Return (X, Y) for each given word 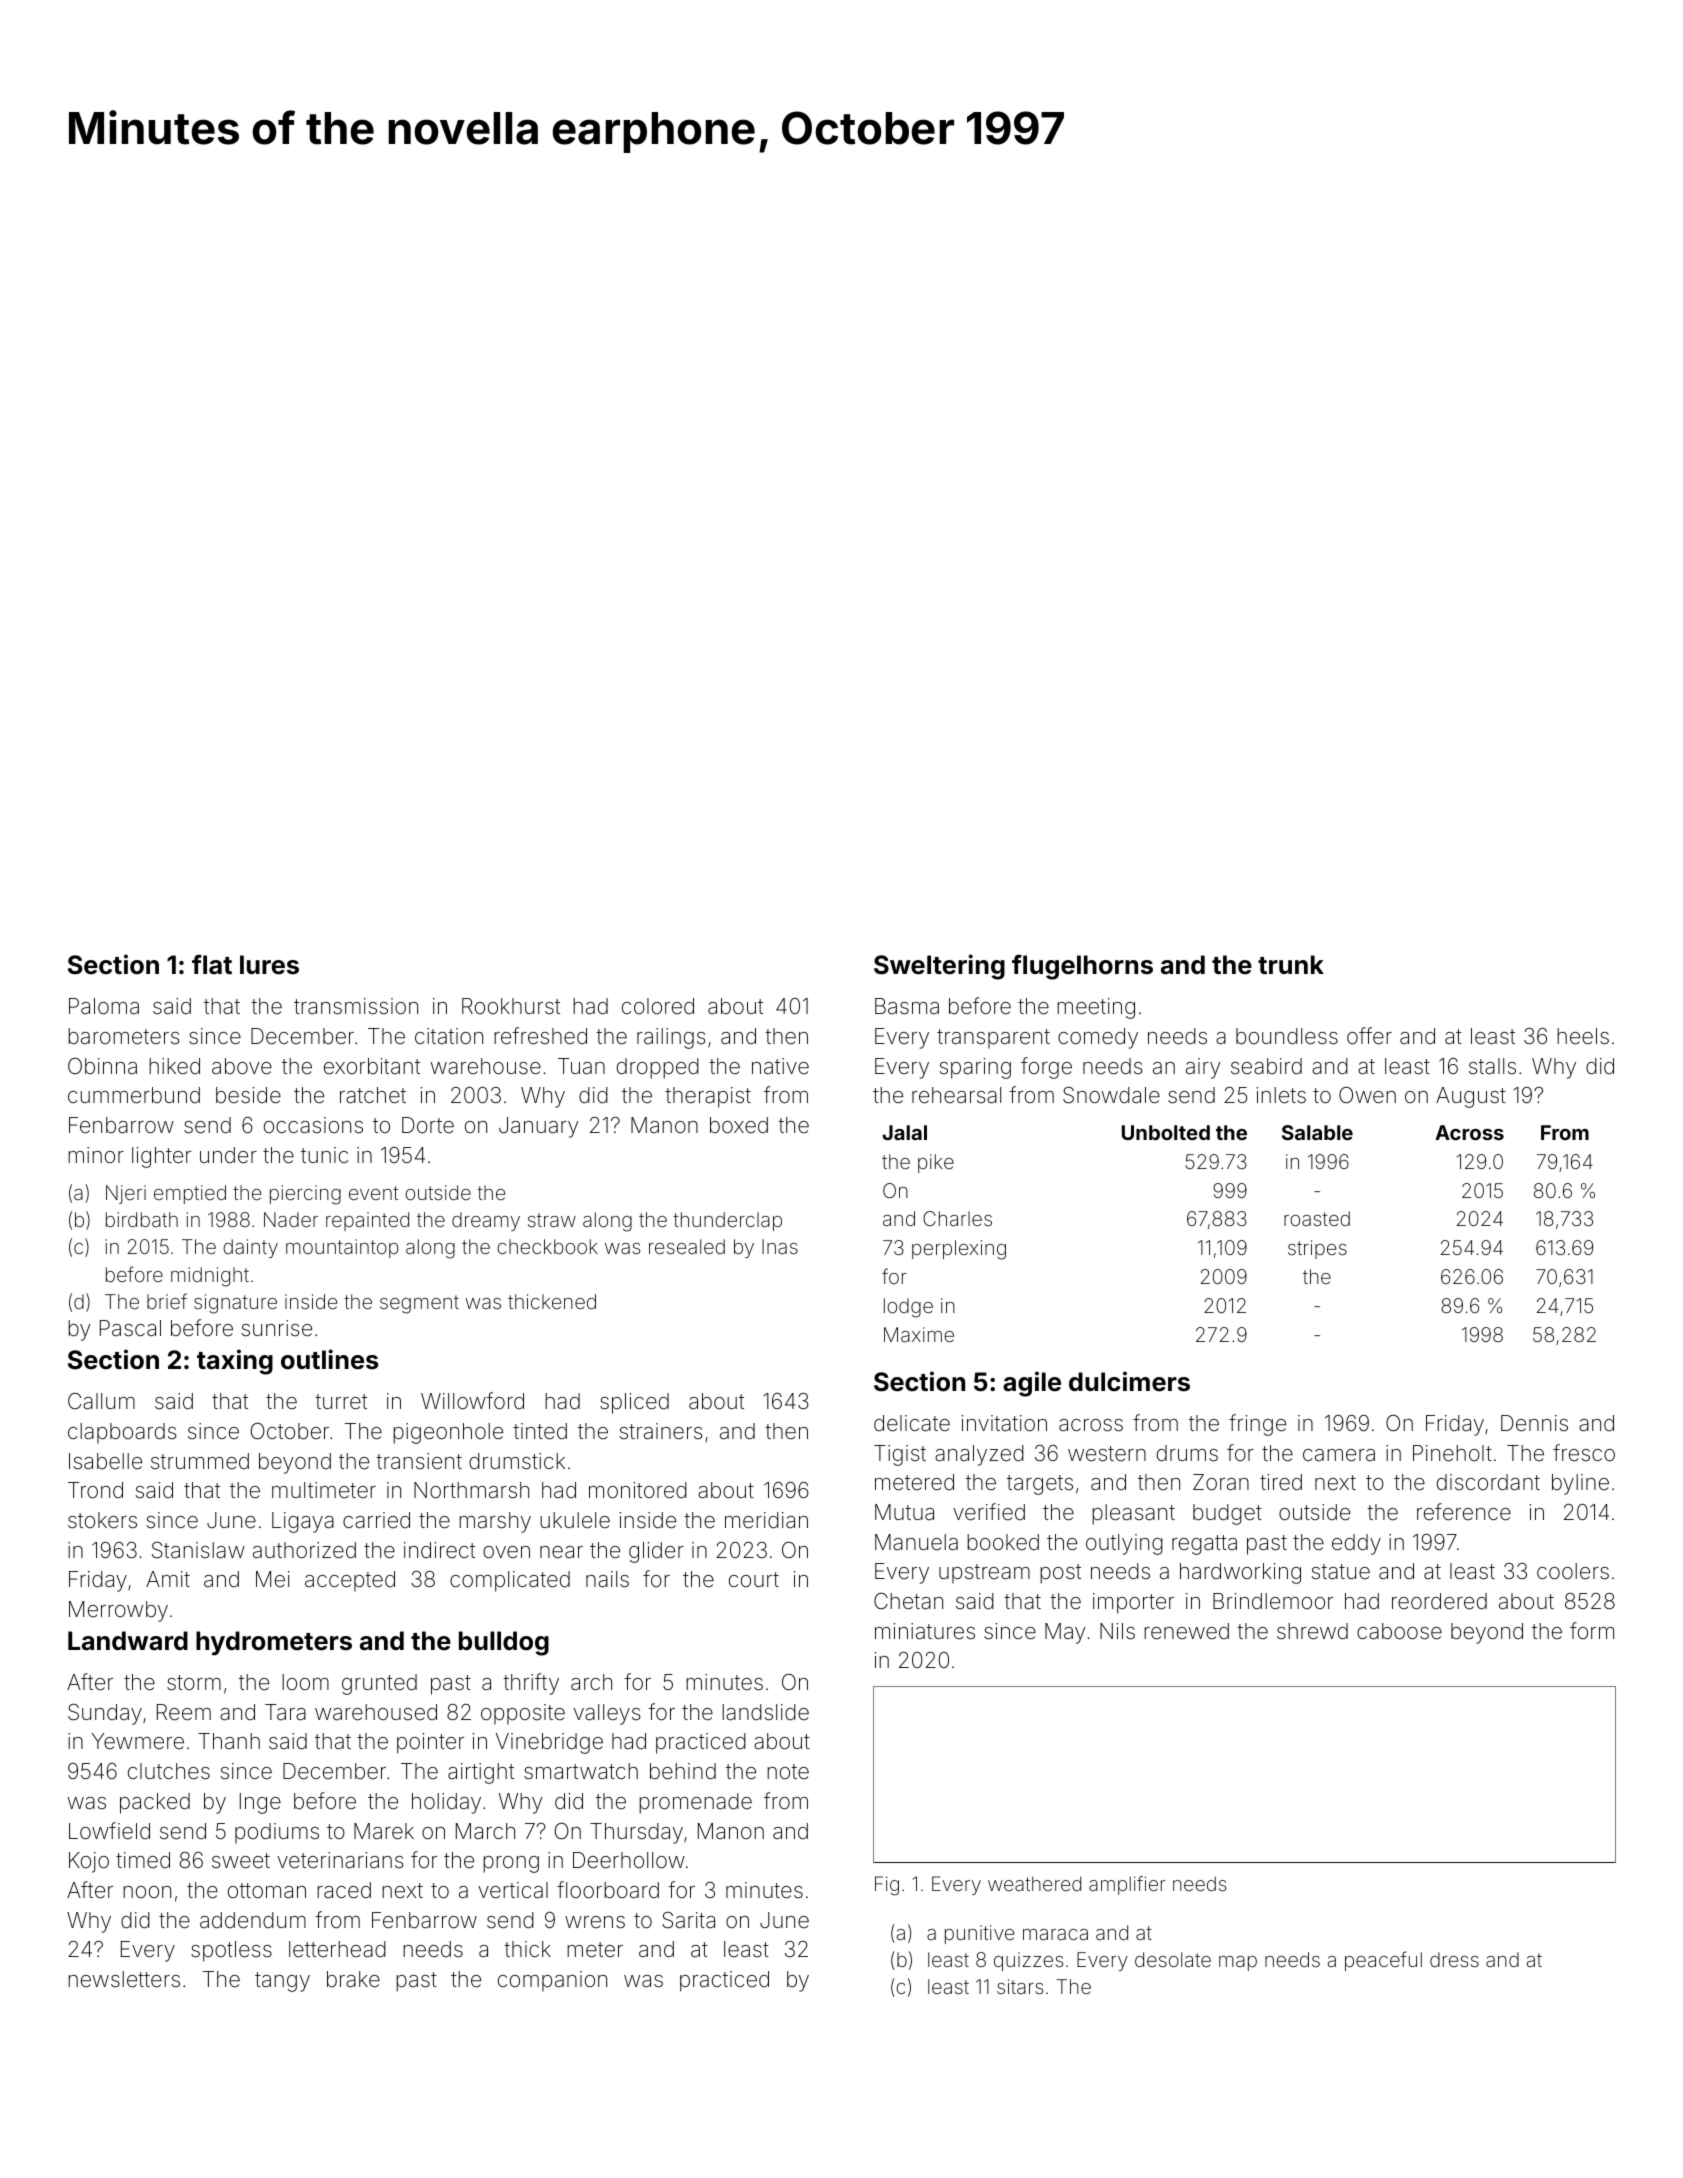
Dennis (1534, 1423)
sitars (1020, 1986)
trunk (1291, 964)
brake (353, 1979)
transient (419, 1461)
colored (658, 1006)
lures (269, 965)
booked (1003, 1542)
